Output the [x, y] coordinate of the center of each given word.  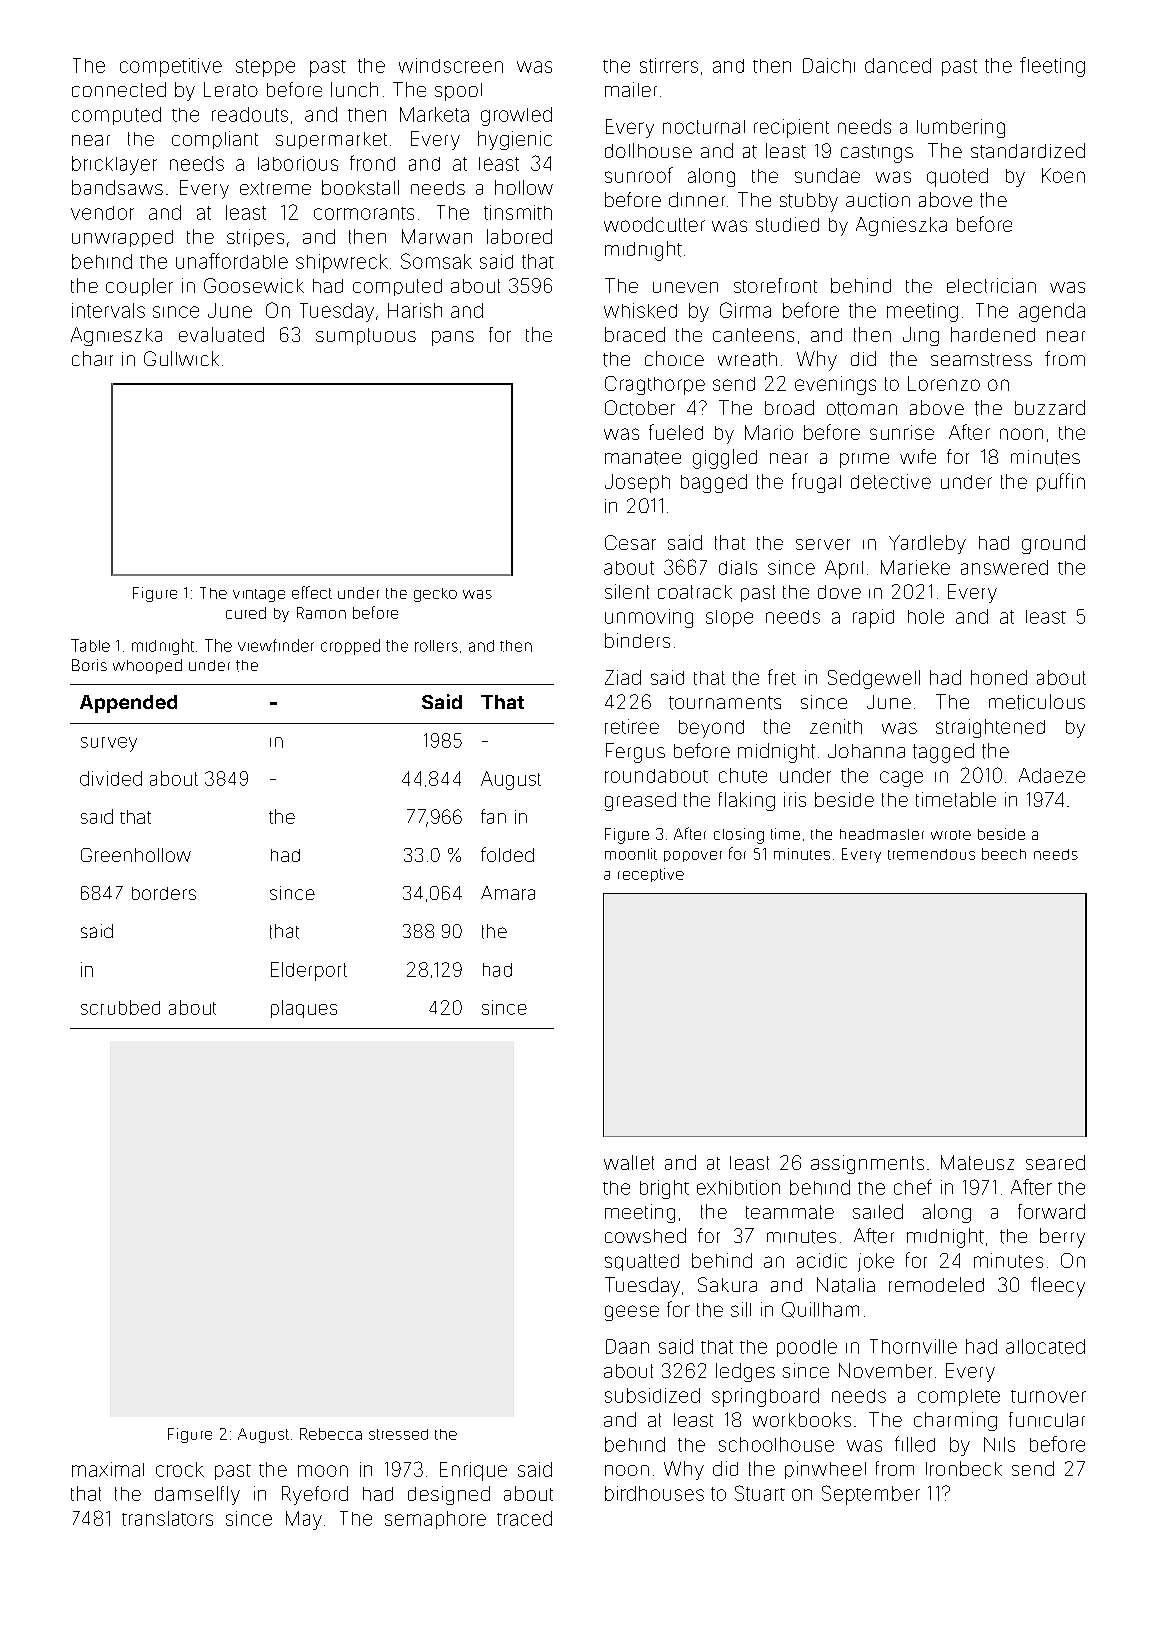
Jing [921, 336]
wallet [629, 1162]
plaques [304, 1009]
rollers [436, 646]
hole [926, 616]
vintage [259, 595]
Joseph [637, 483]
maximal [108, 1469]
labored [519, 236]
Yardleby [927, 544]
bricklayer [114, 165]
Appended [128, 704]
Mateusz [977, 1162]
